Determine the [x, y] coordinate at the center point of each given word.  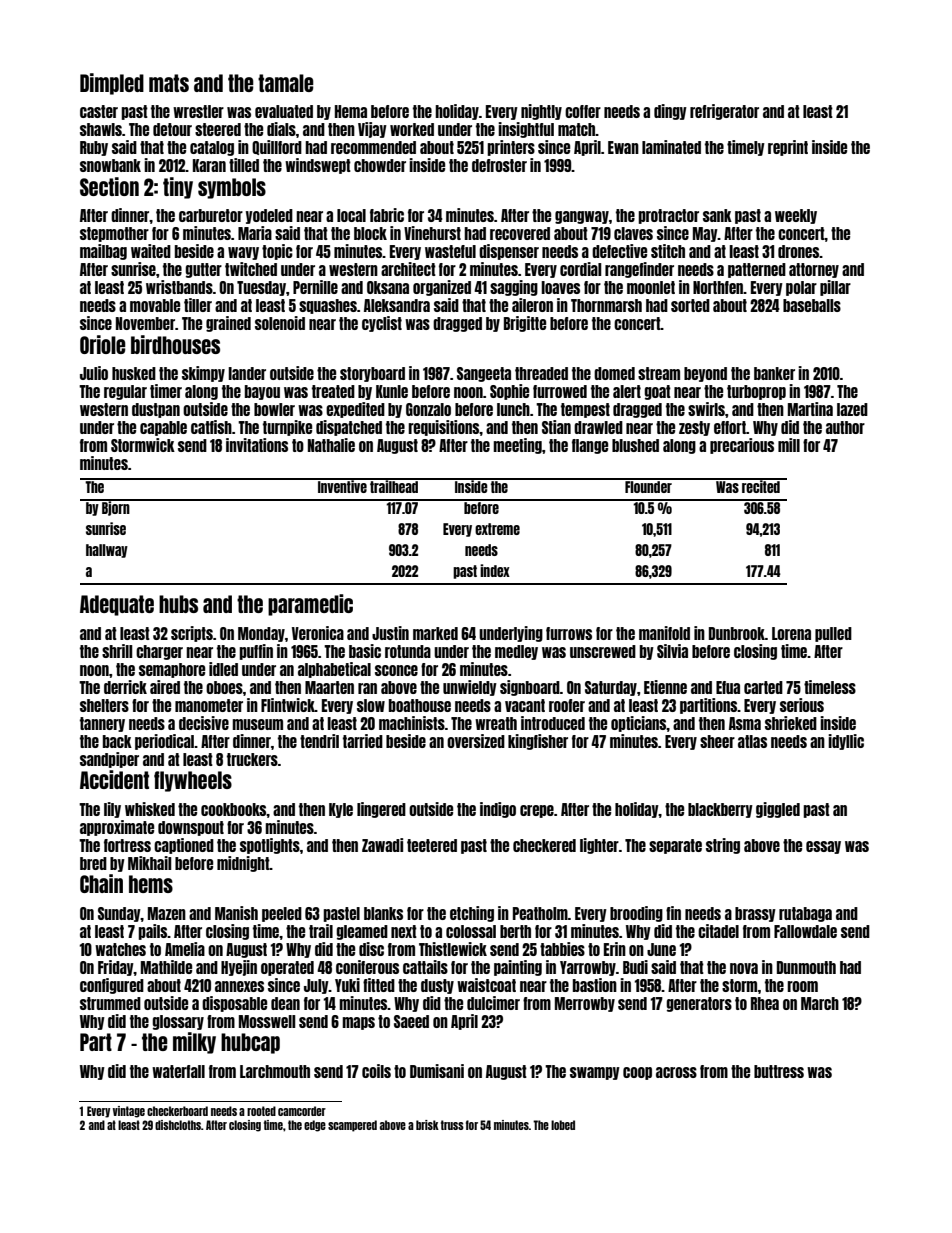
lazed [852, 409]
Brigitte [525, 324]
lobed [563, 1125]
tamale [286, 83]
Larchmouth [275, 1071]
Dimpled [112, 84]
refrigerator [724, 112]
